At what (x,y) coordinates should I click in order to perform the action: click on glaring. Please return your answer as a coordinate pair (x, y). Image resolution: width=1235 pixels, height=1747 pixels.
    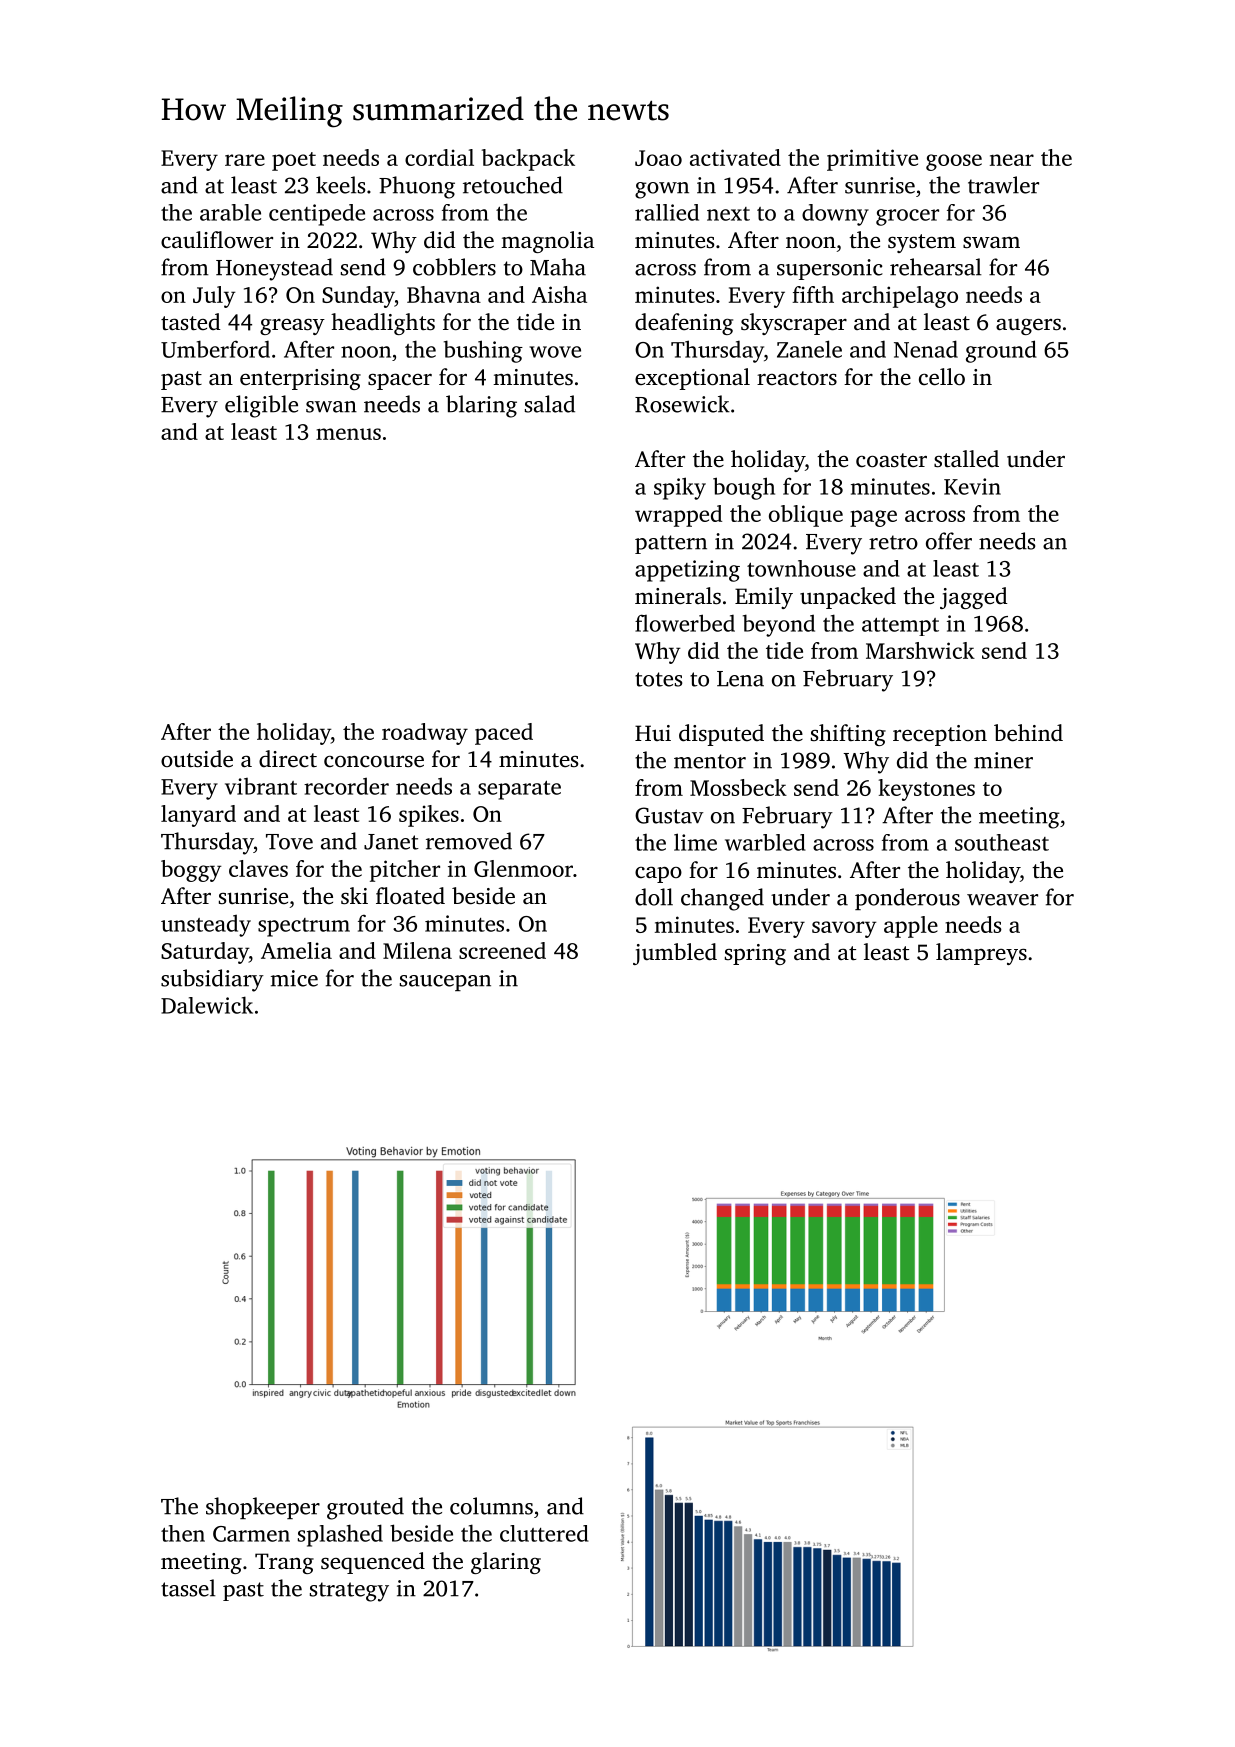
    Looking at the image, I should click on (506, 1563).
